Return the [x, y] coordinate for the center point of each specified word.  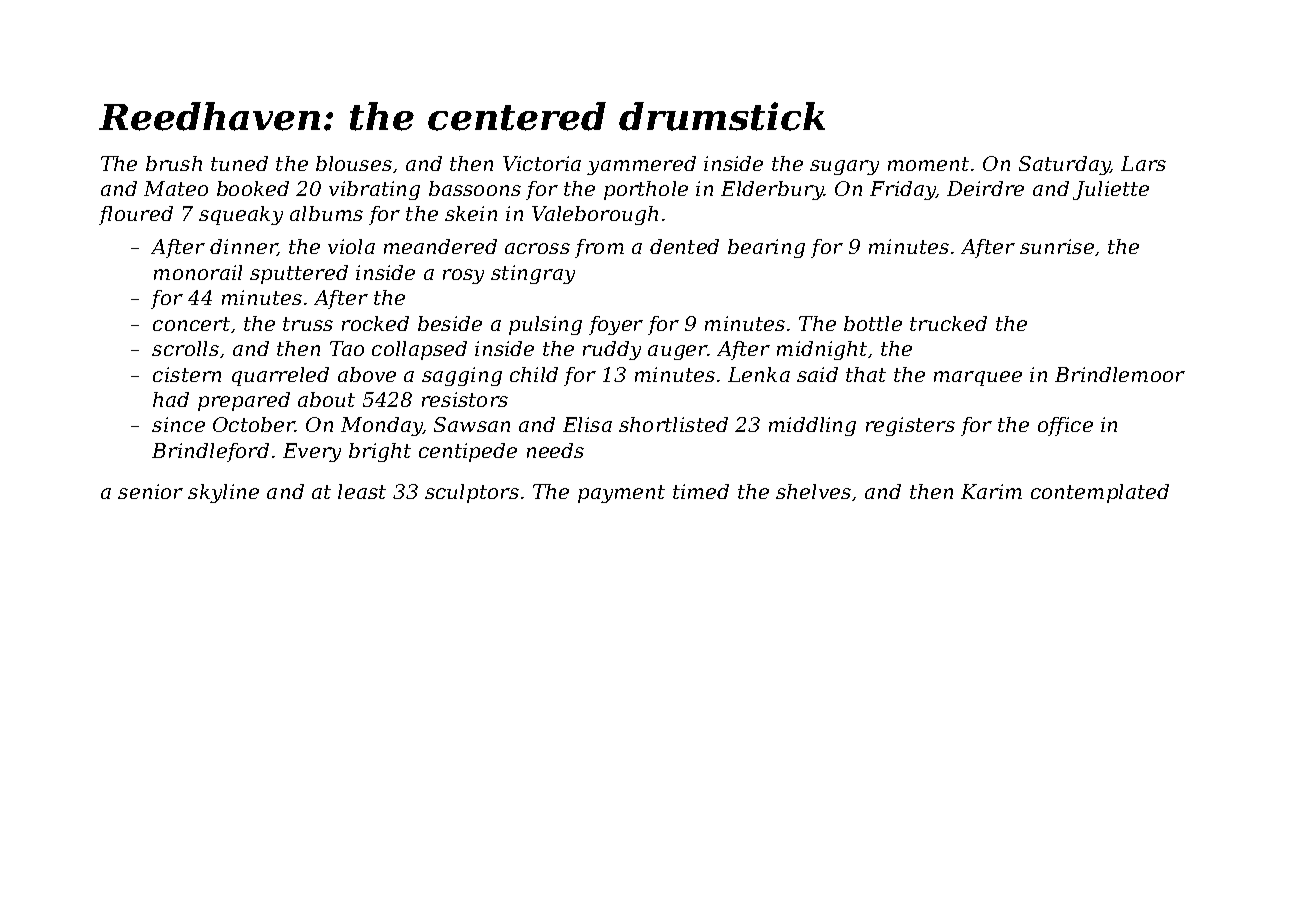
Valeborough [595, 215]
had [171, 399]
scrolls [185, 348]
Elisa [587, 424]
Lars [1143, 163]
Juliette [1111, 190]
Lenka [759, 374]
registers [910, 426]
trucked [948, 323]
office [1065, 426]
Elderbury [772, 190]
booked [253, 188]
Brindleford [210, 452]
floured [136, 215]
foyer [616, 325]
